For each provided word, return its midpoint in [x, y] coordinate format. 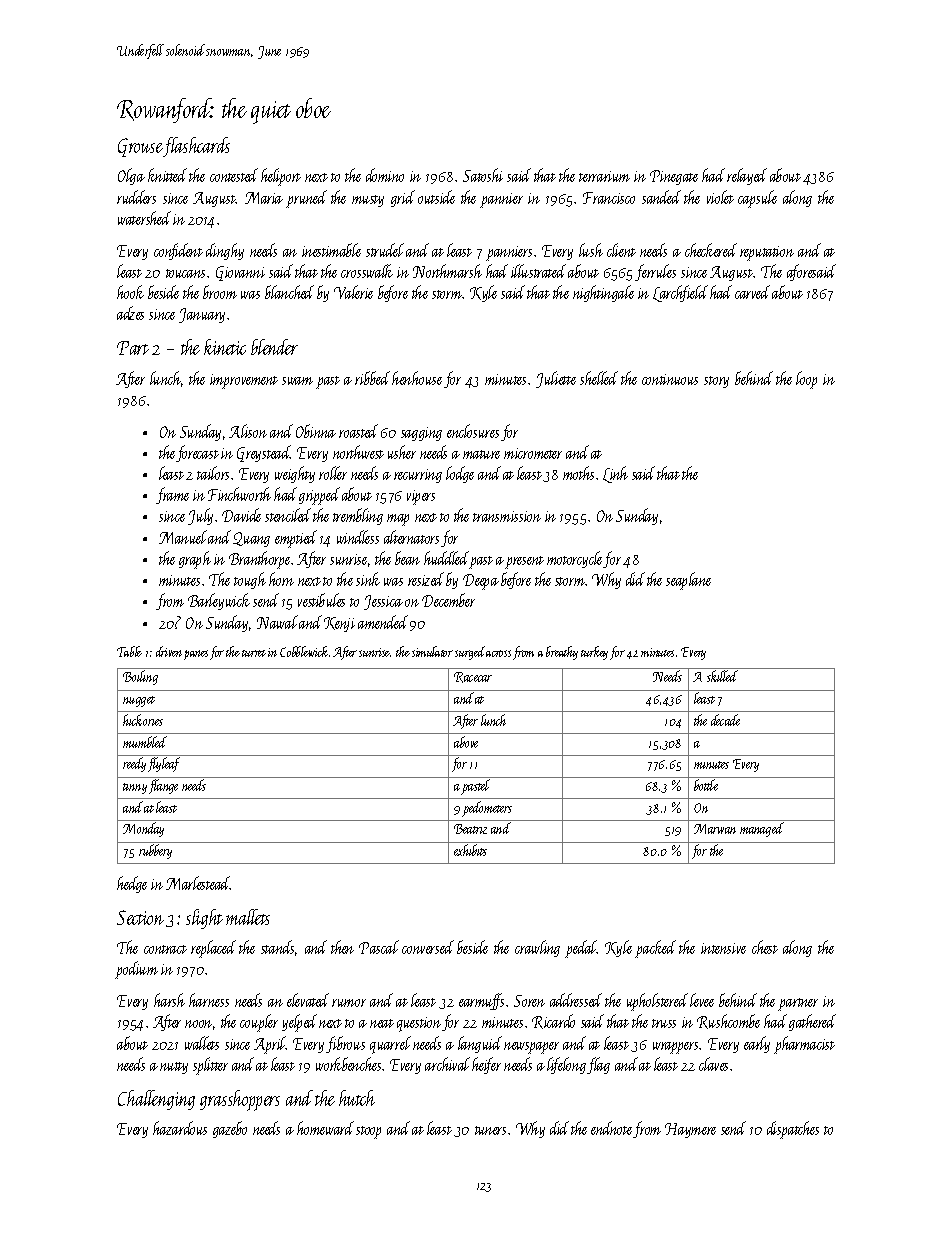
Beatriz [470, 829]
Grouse [140, 147]
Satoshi [483, 175]
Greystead [264, 453]
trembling [358, 516]
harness [209, 1000]
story [716, 382]
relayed [747, 176]
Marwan [715, 829]
